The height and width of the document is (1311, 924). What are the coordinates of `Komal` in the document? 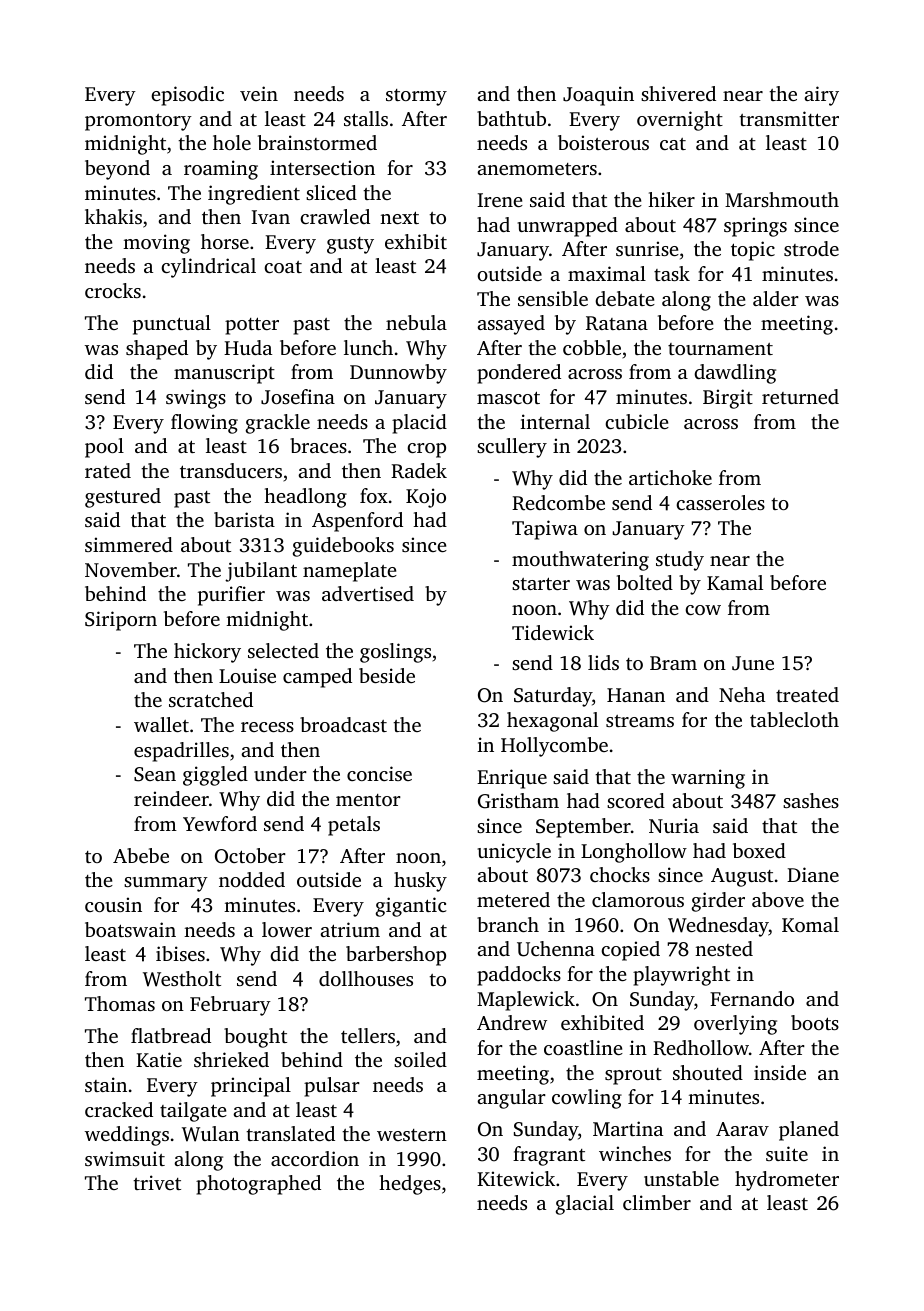 It's located at (810, 924).
